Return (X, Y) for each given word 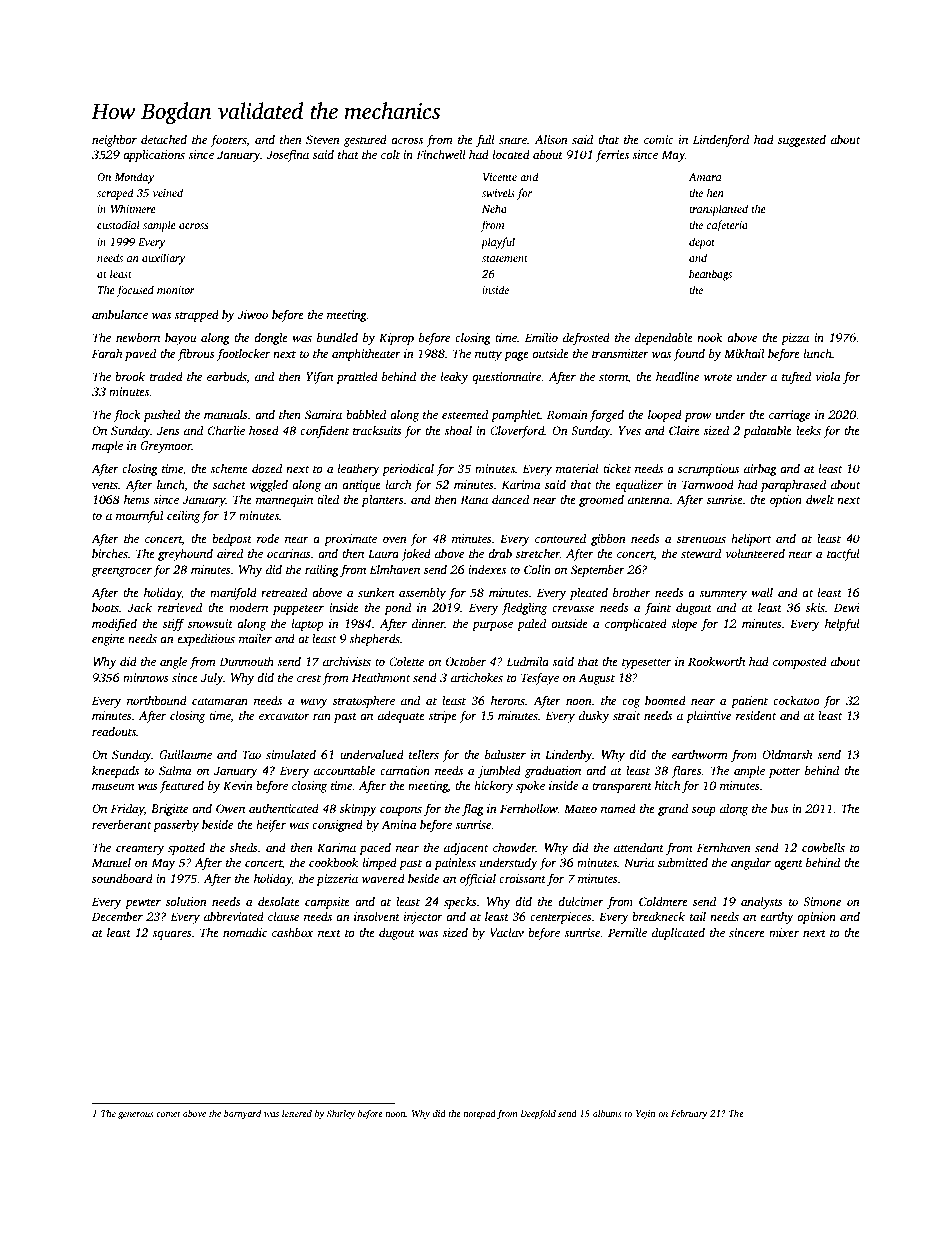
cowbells (823, 847)
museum (113, 787)
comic (659, 139)
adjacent (466, 849)
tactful (843, 554)
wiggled (269, 486)
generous (136, 1115)
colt (390, 154)
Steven (323, 139)
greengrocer (121, 572)
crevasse (573, 609)
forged (607, 415)
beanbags (710, 275)
